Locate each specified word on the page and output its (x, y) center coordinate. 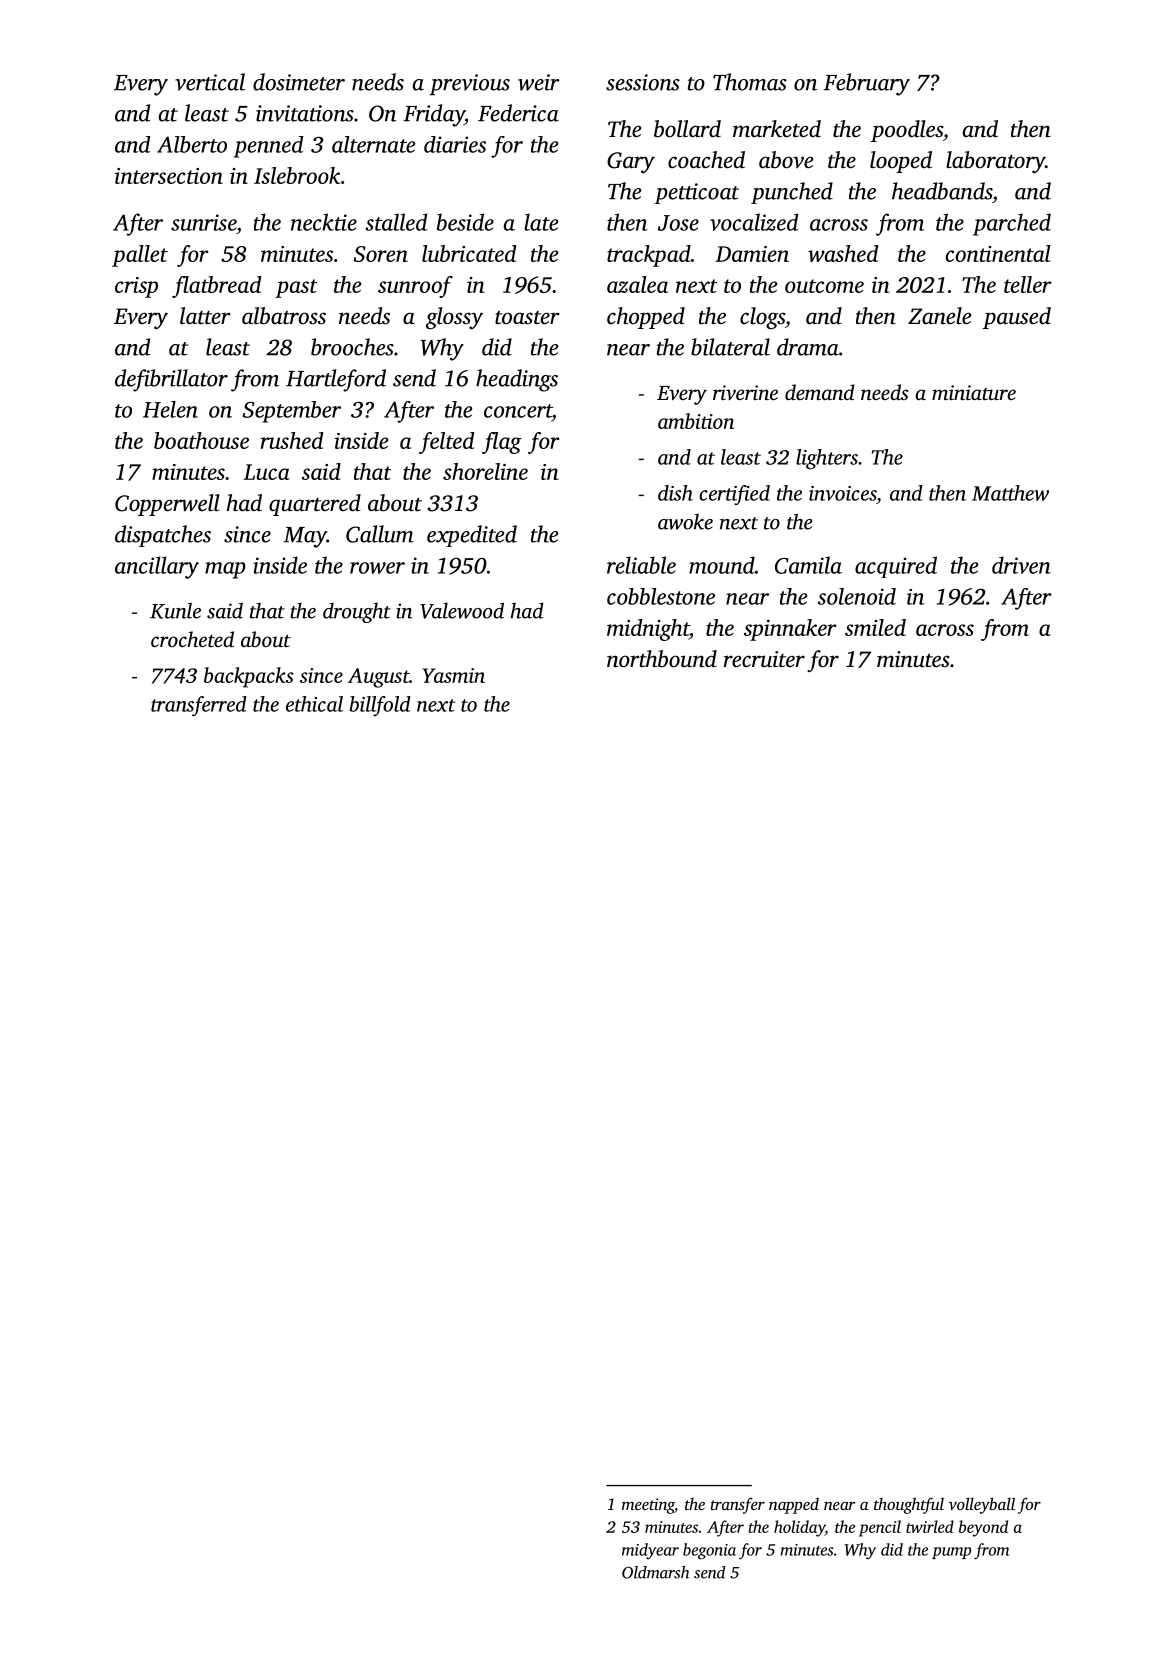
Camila (808, 565)
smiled (875, 627)
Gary (631, 162)
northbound (662, 659)
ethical (314, 704)
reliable (641, 565)
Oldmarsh (656, 1572)
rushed (292, 440)
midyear (650, 1551)
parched (1012, 224)
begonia (709, 1551)
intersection (169, 176)
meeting (648, 1506)
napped (794, 1505)
